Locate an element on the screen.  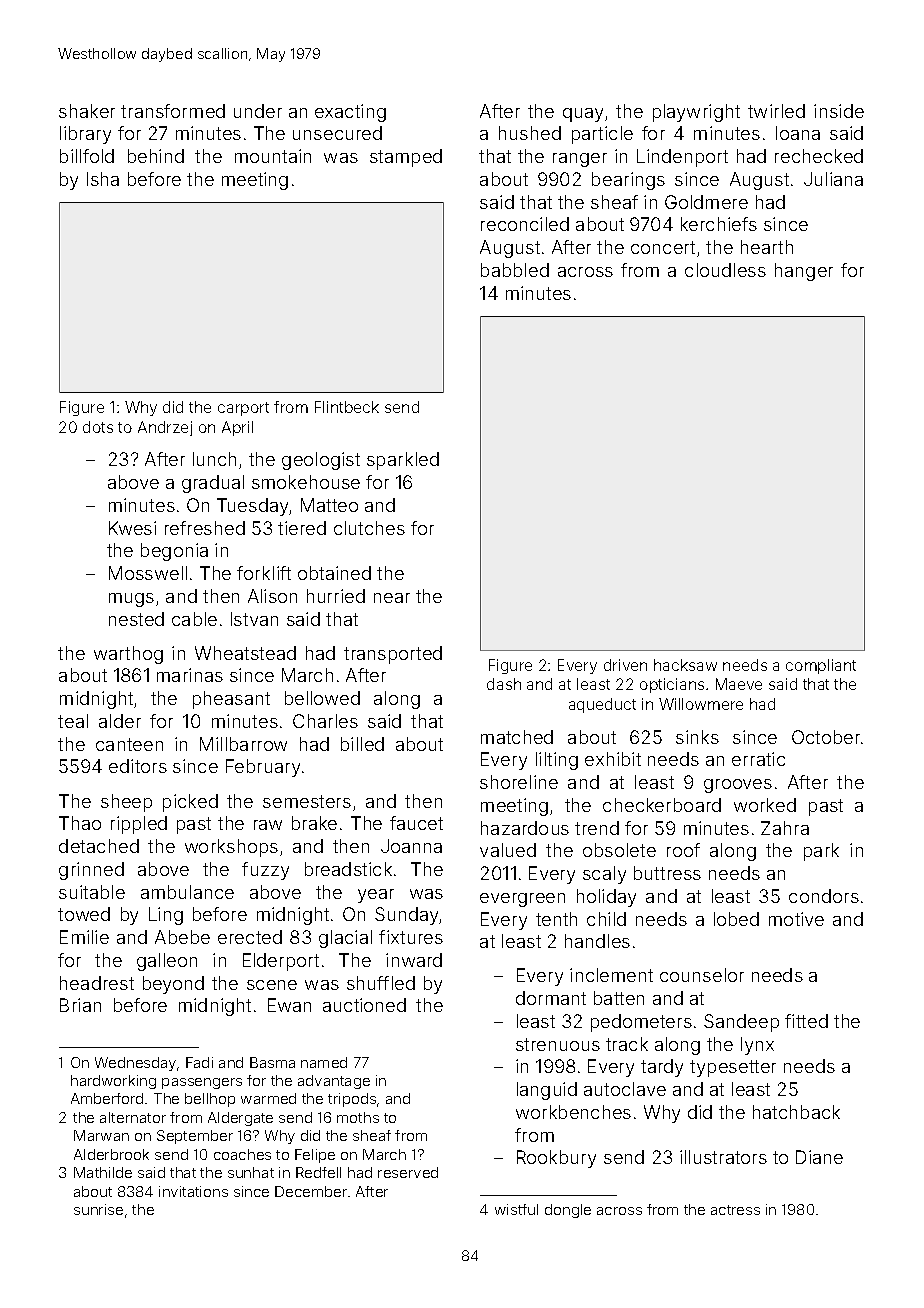
Flintbeck is located at coordinates (347, 407).
